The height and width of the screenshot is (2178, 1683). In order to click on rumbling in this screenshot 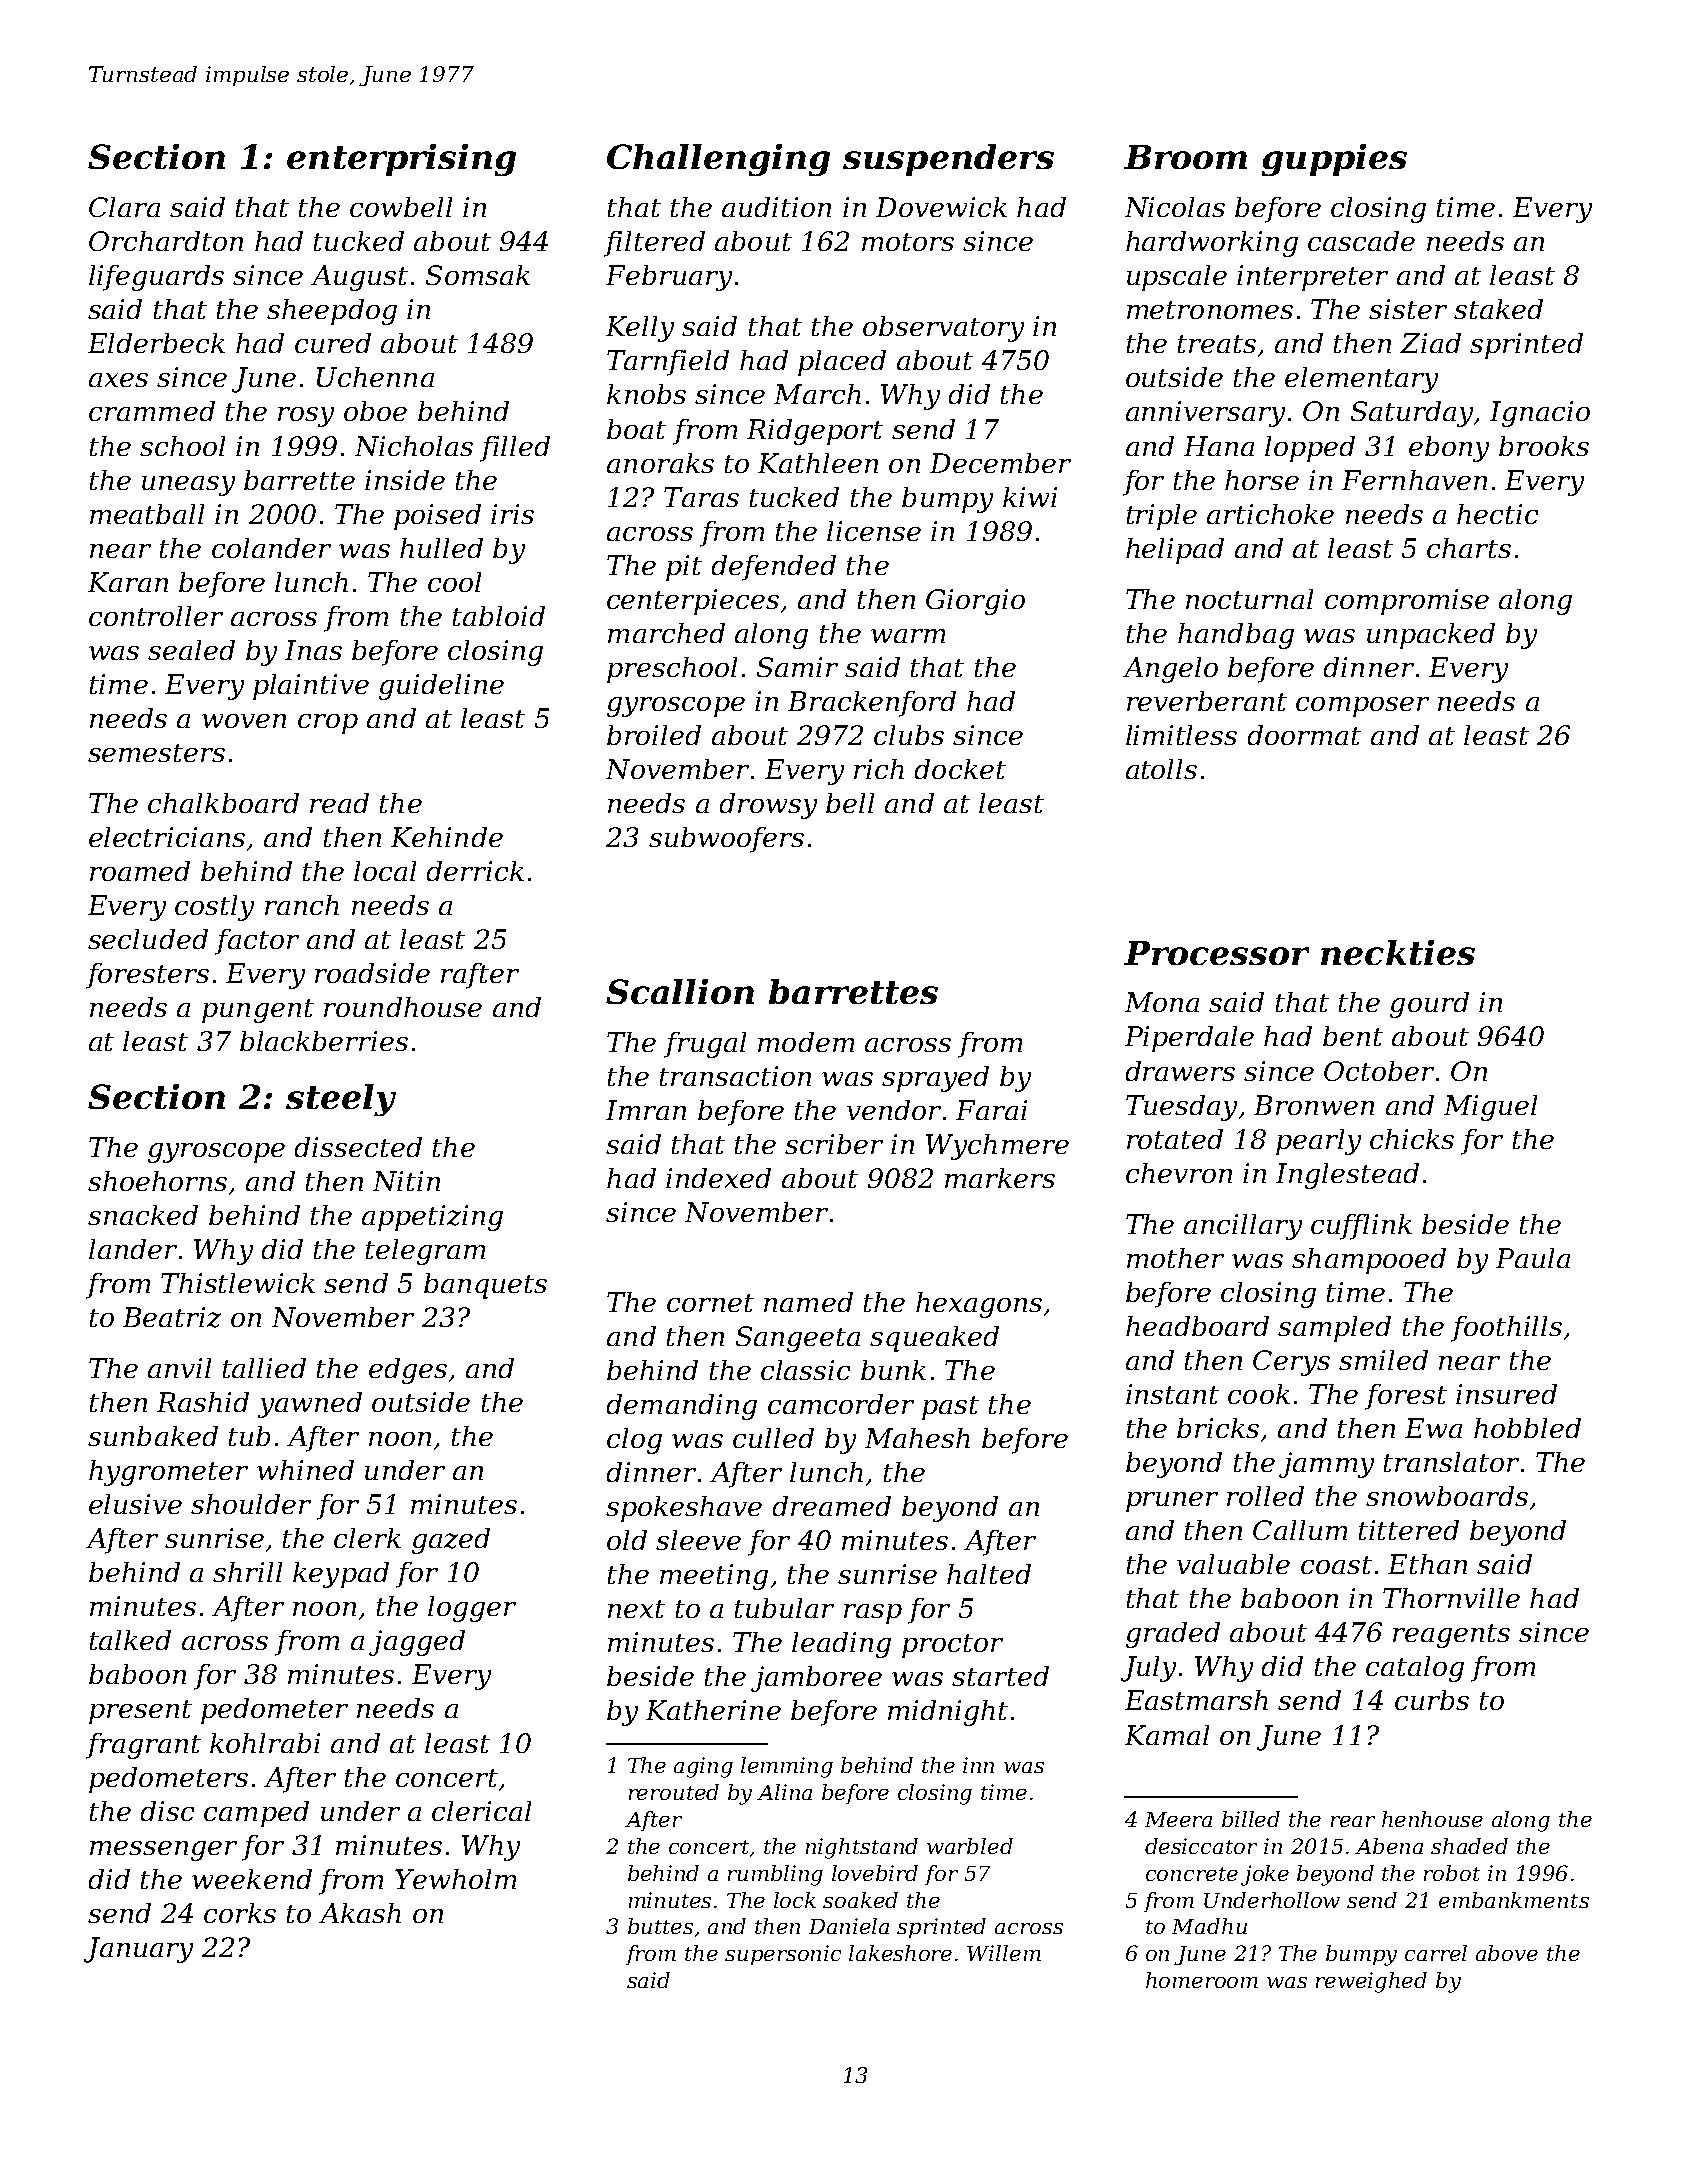, I will do `click(775, 1875)`.
